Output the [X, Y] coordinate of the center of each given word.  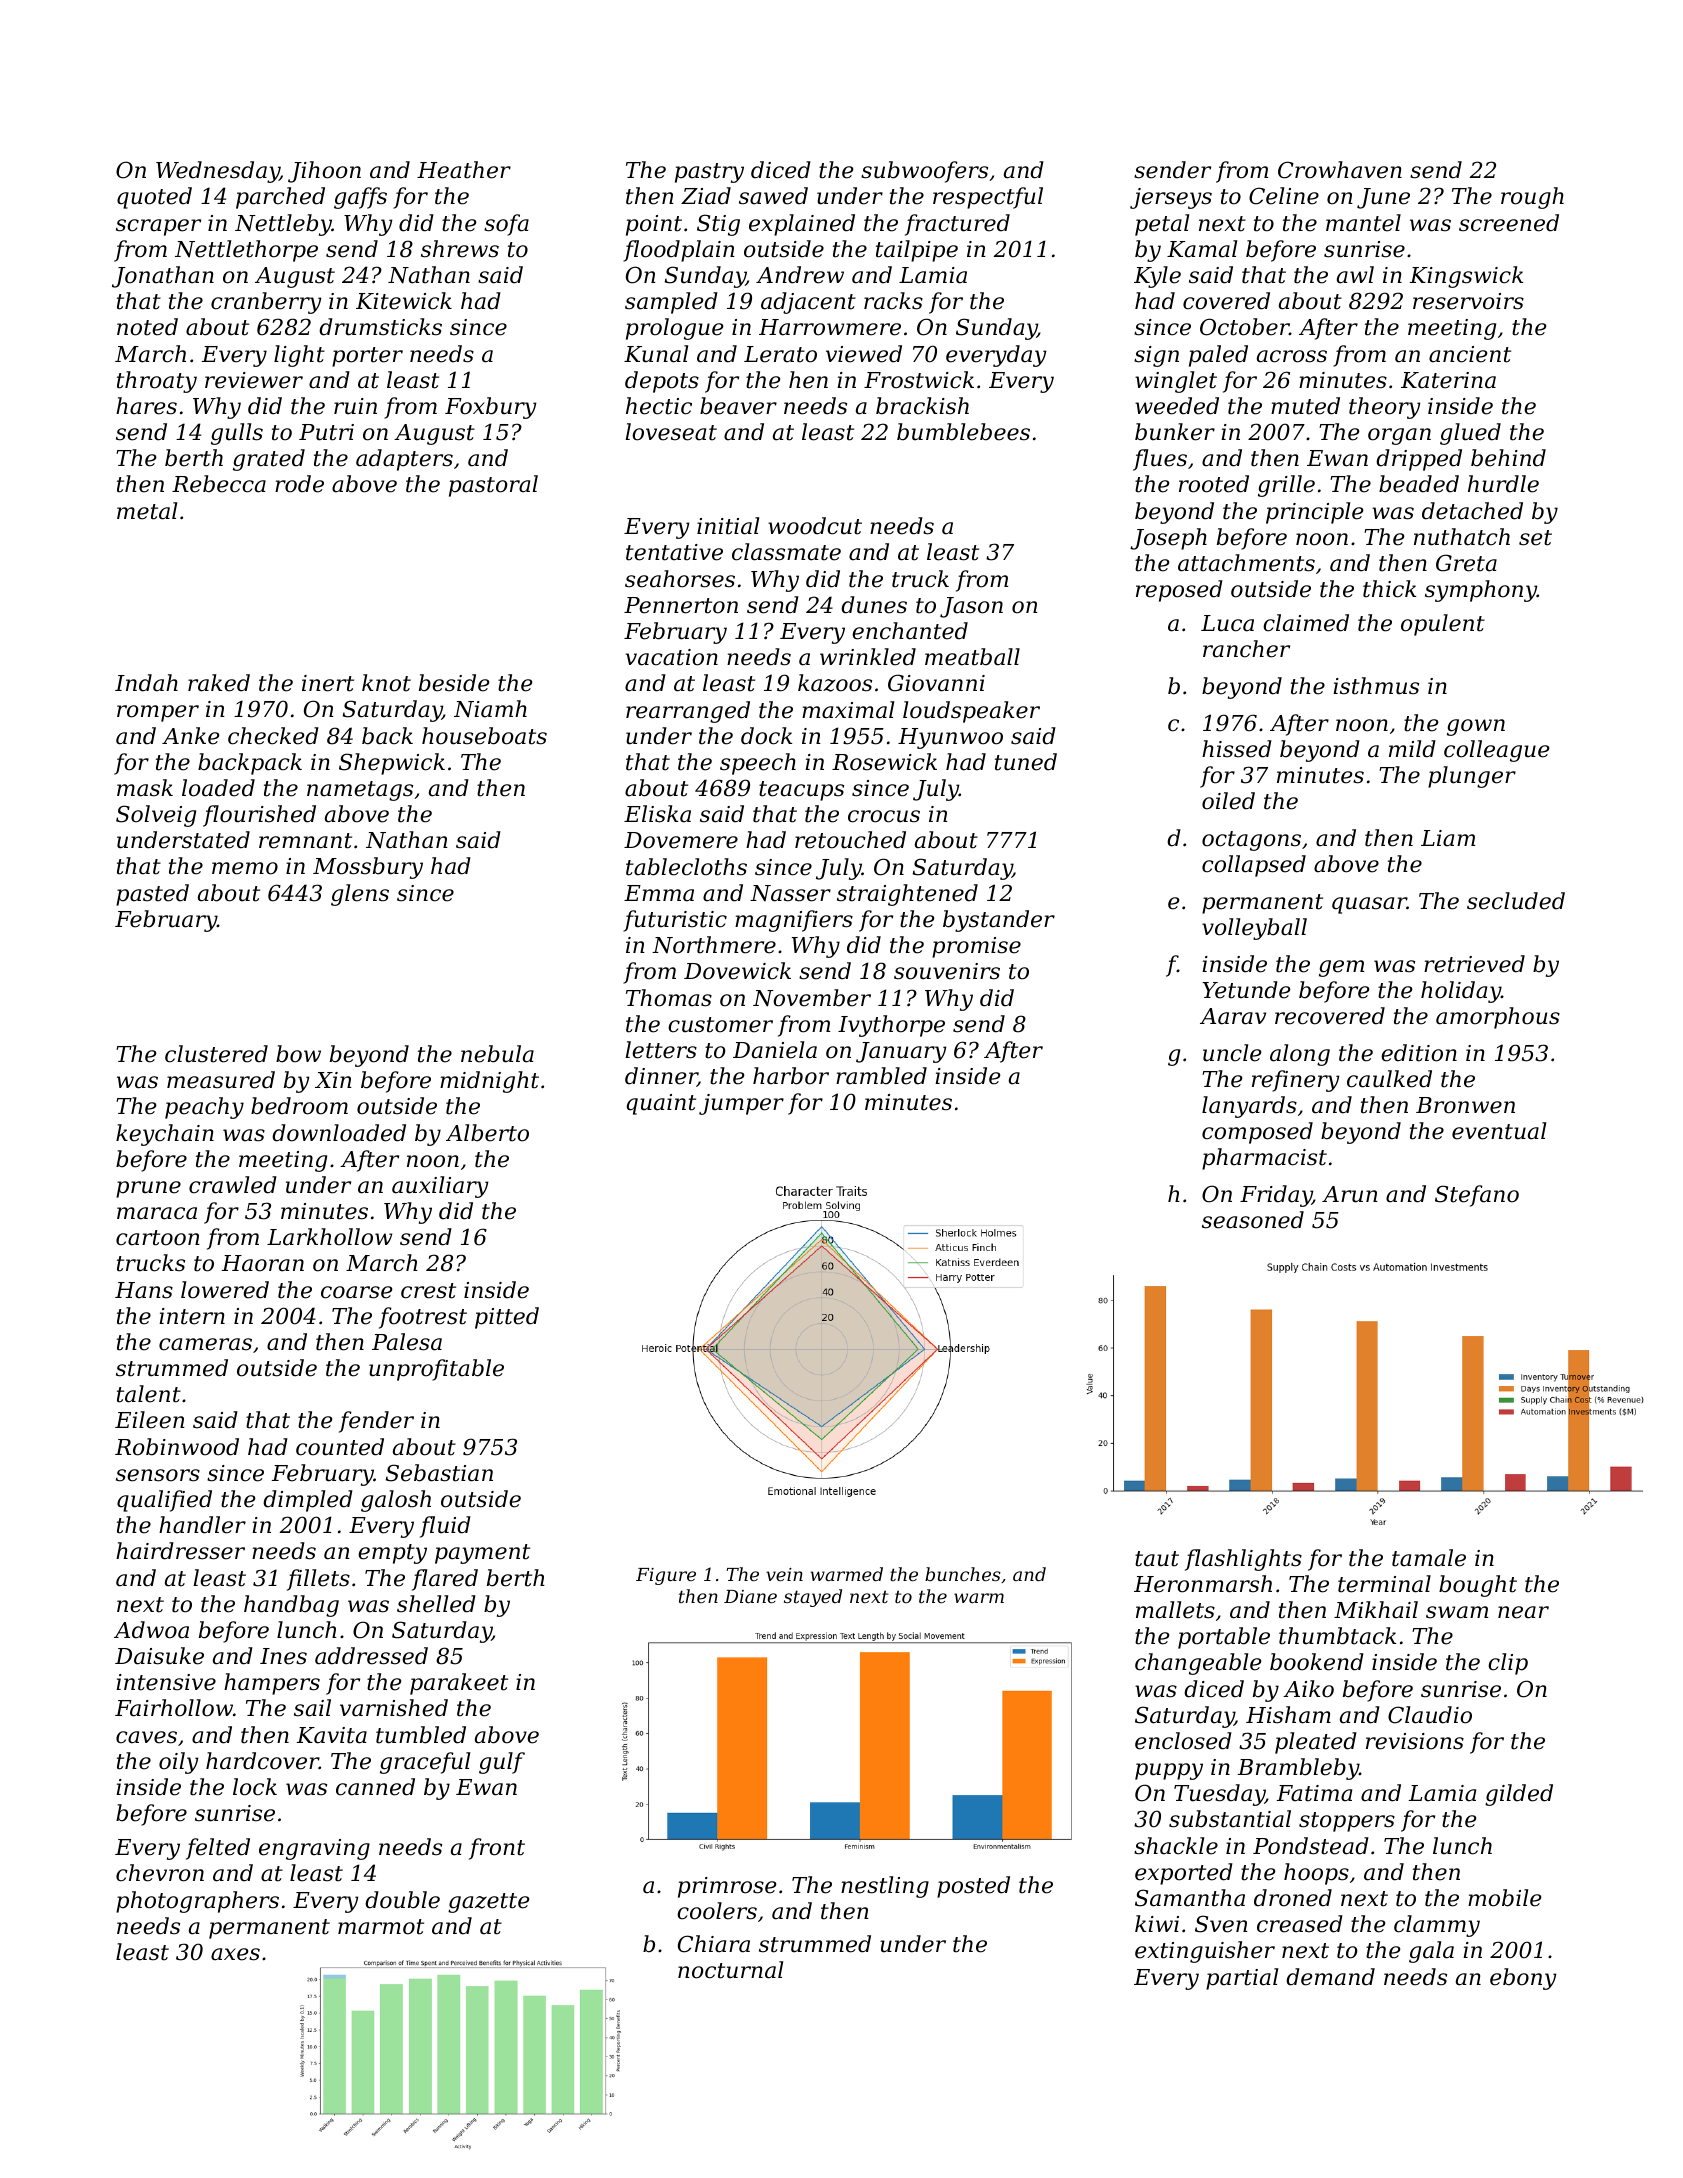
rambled [881, 1076]
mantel [1363, 223]
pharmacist [1264, 1159]
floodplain [679, 251]
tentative [674, 552]
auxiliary [440, 1187]
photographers [197, 1902]
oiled [1228, 801]
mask [145, 788]
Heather [464, 170]
